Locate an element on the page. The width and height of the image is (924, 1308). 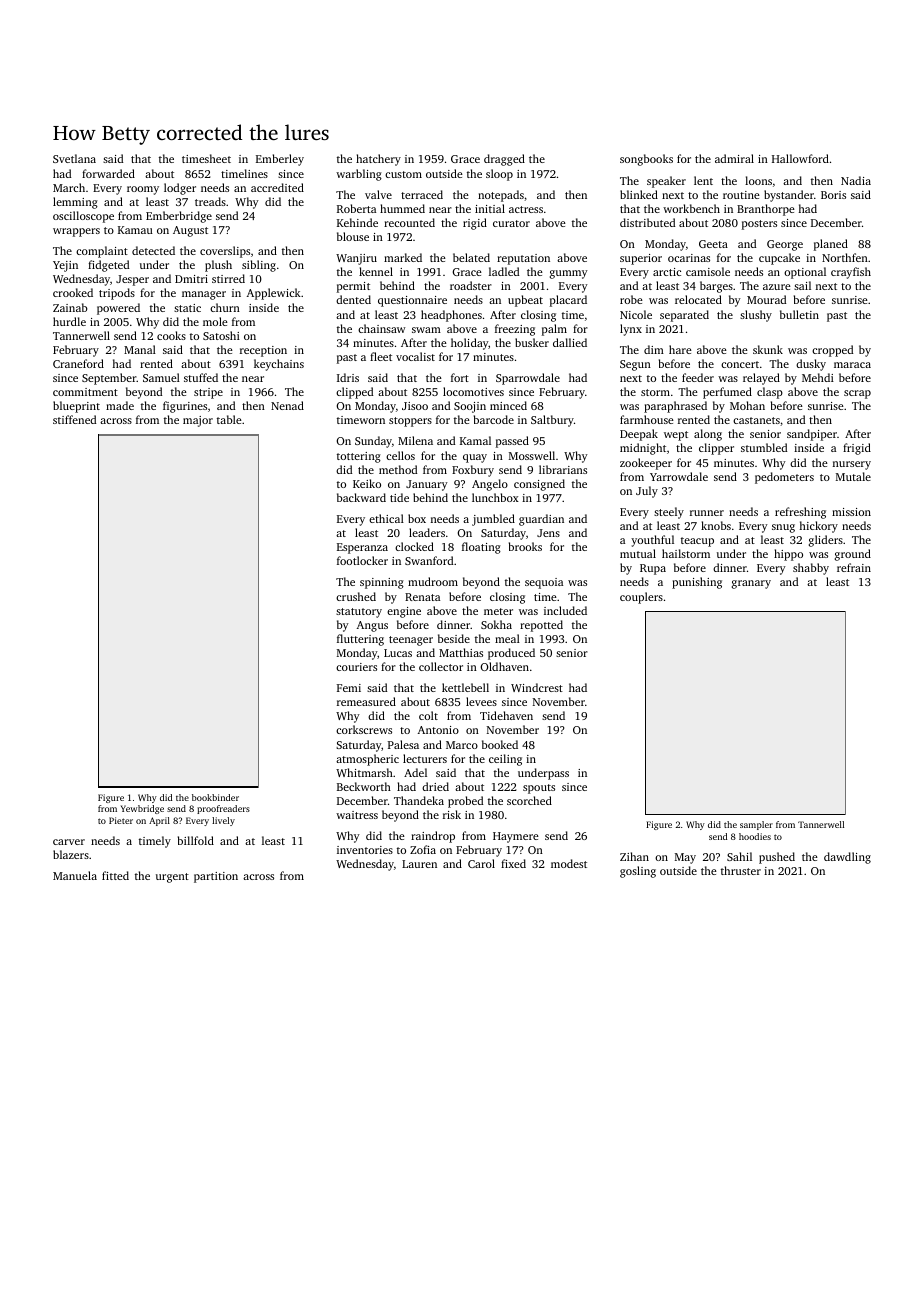
Antonio is located at coordinates (438, 730).
